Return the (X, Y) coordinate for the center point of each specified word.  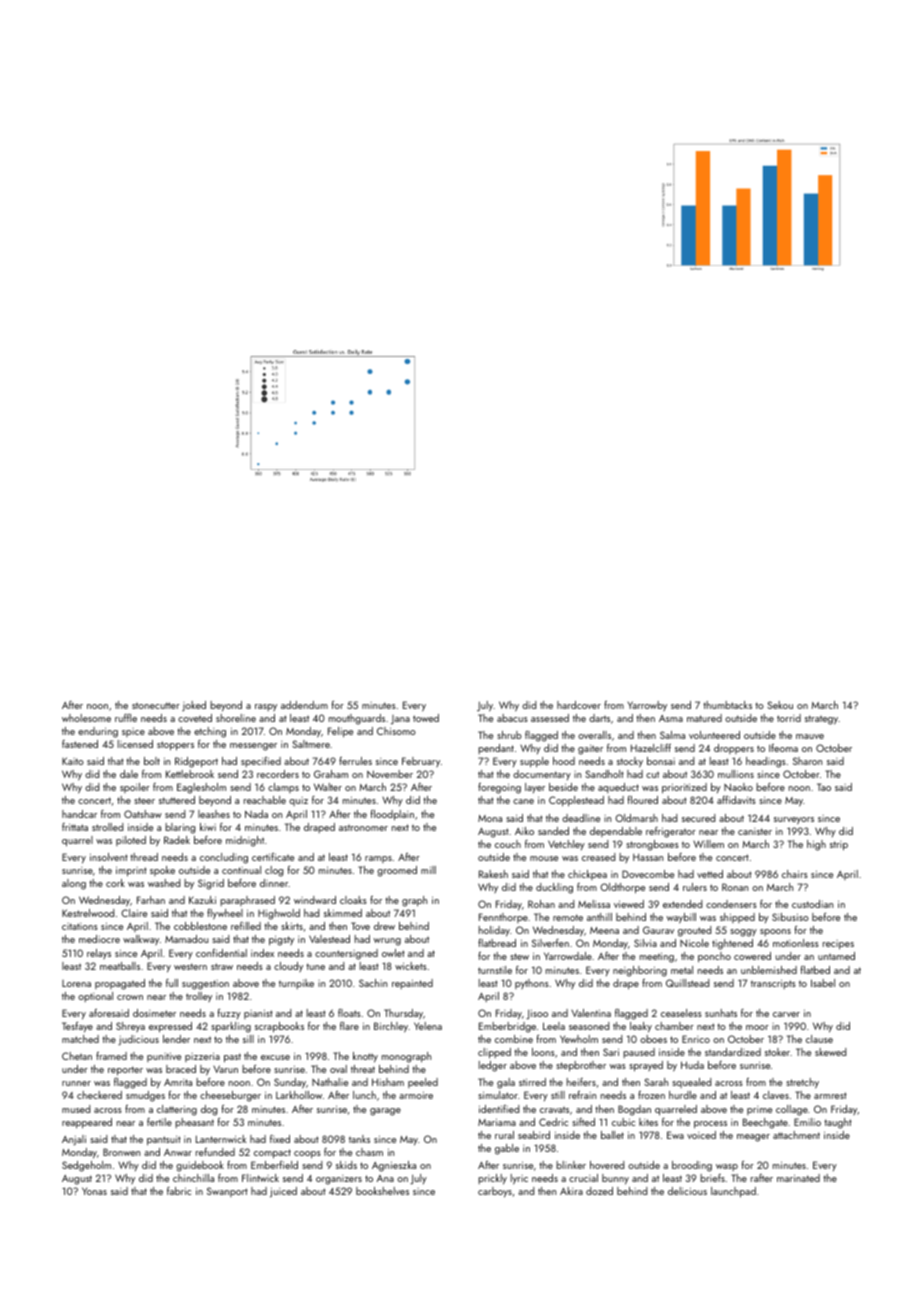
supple (534, 762)
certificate (273, 857)
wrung (387, 942)
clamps (283, 788)
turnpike (296, 984)
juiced (283, 1192)
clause (819, 1039)
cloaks (353, 900)
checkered (99, 1095)
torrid (789, 718)
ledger (493, 1066)
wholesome (86, 718)
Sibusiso (790, 917)
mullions (736, 774)
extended (682, 904)
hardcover (579, 705)
